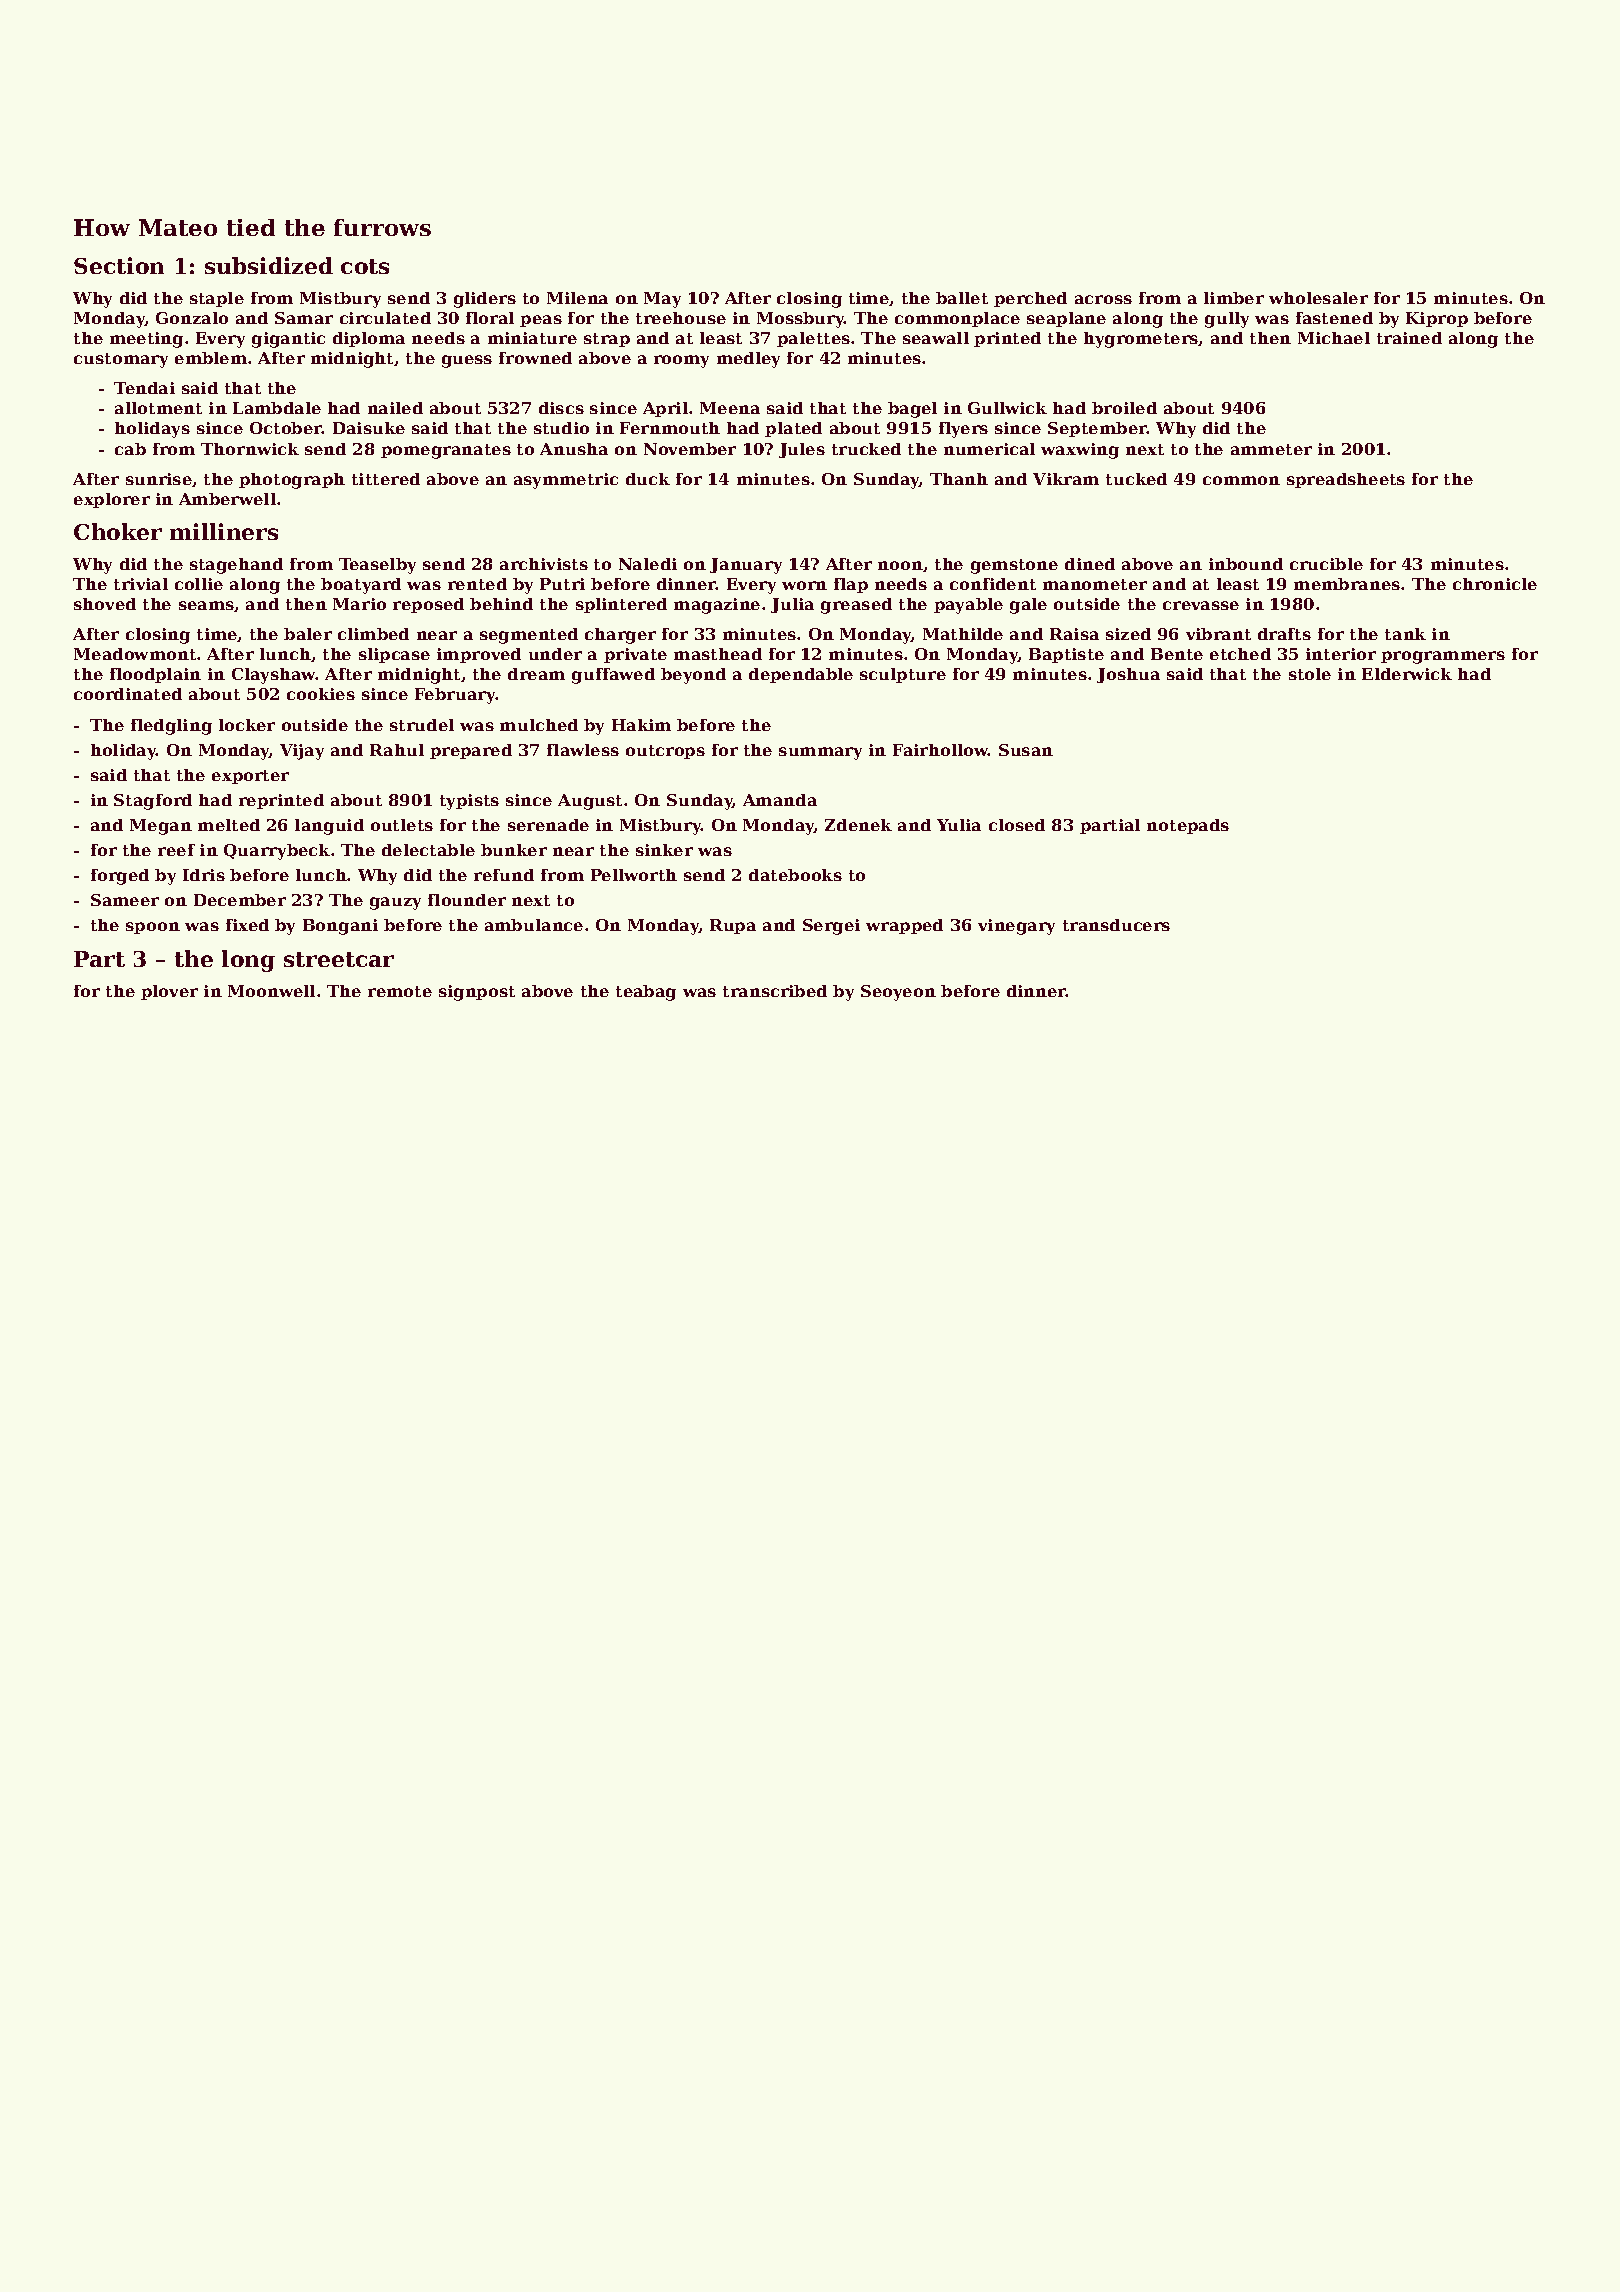  Describe the element at coordinates (1141, 340) in the document. I see `hygrometers` at that location.
